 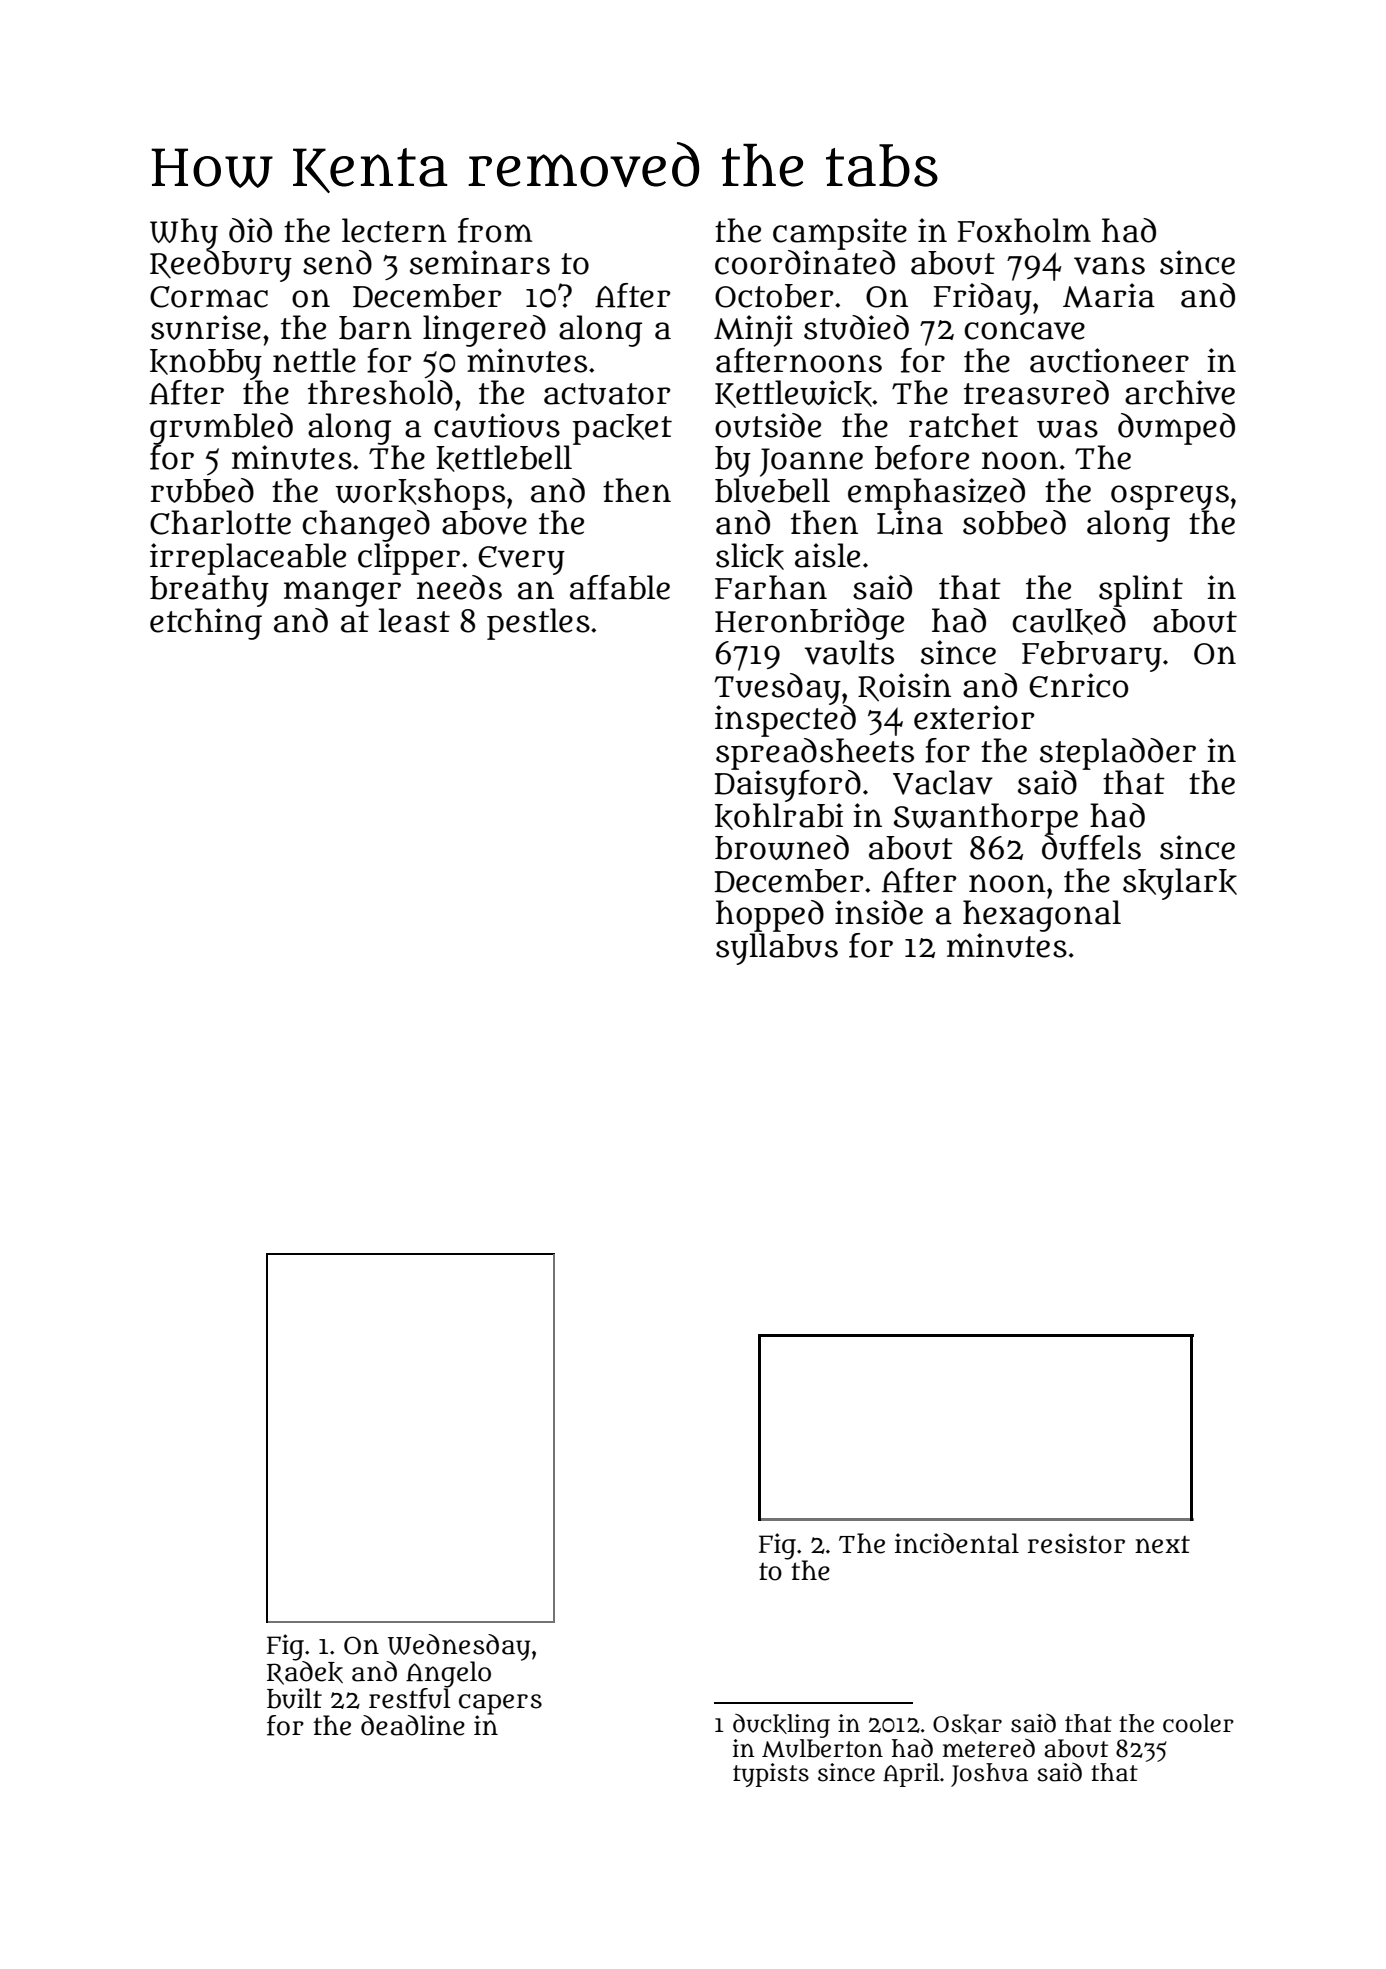 What do you see at coordinates (305, 1673) in the document?
I see `Radek` at bounding box center [305, 1673].
